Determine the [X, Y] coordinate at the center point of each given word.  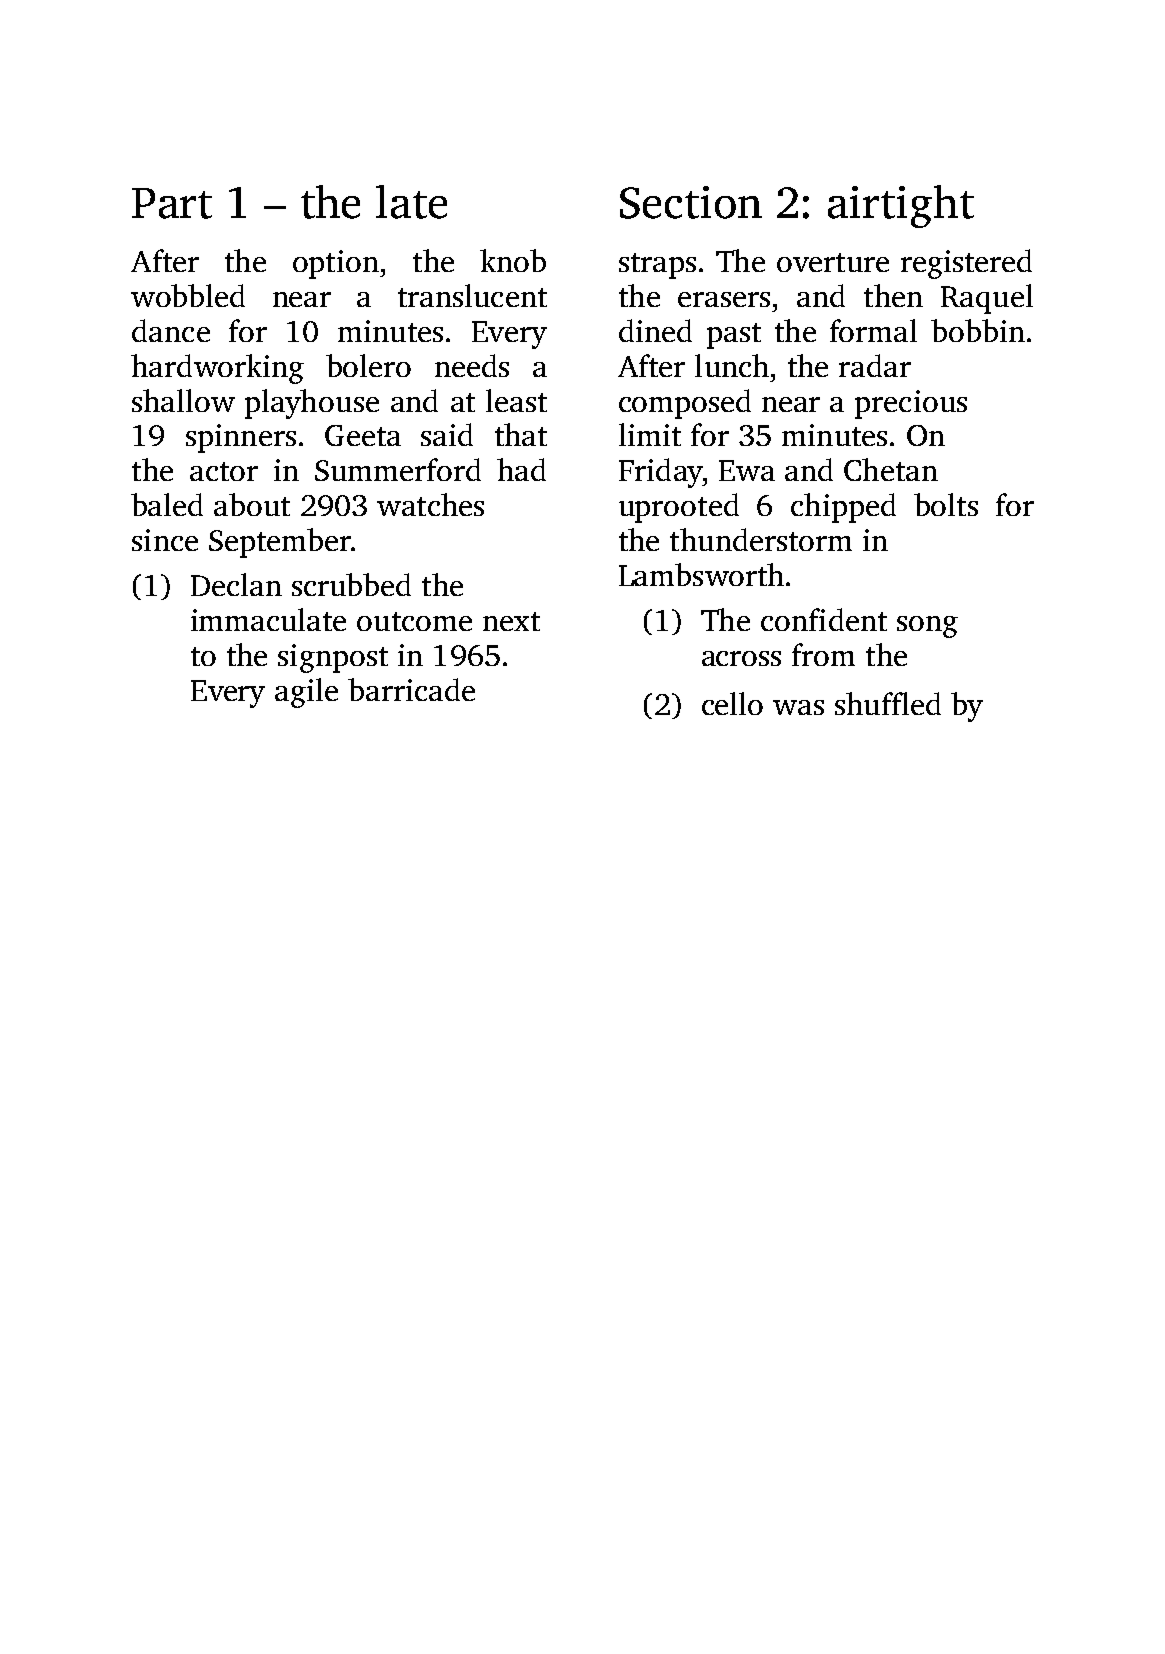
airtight [901, 206]
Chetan [891, 469]
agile [306, 693]
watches [430, 504]
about [252, 504]
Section [691, 202]
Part [172, 203]
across [741, 658]
